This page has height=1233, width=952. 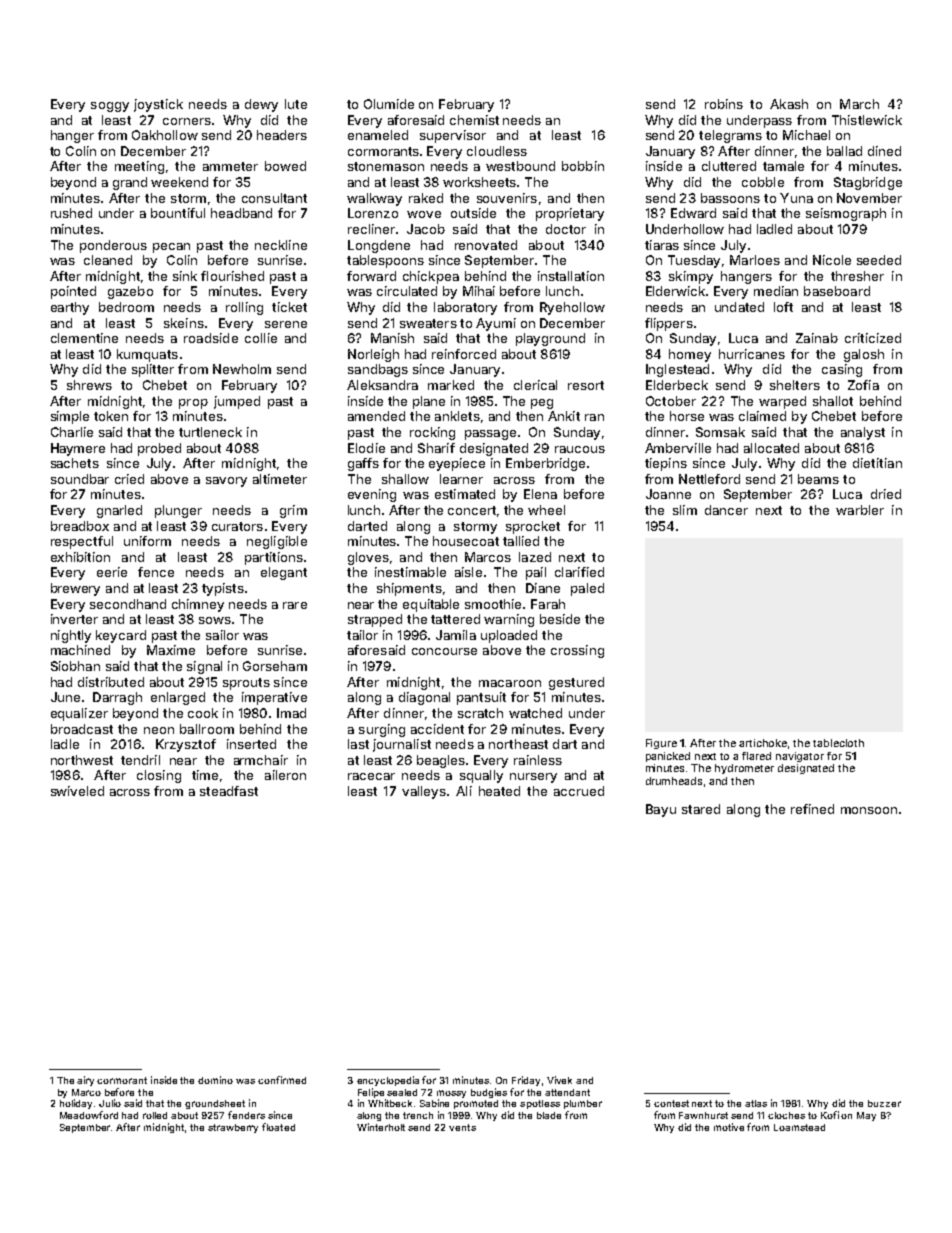 I want to click on criticized, so click(x=873, y=338).
